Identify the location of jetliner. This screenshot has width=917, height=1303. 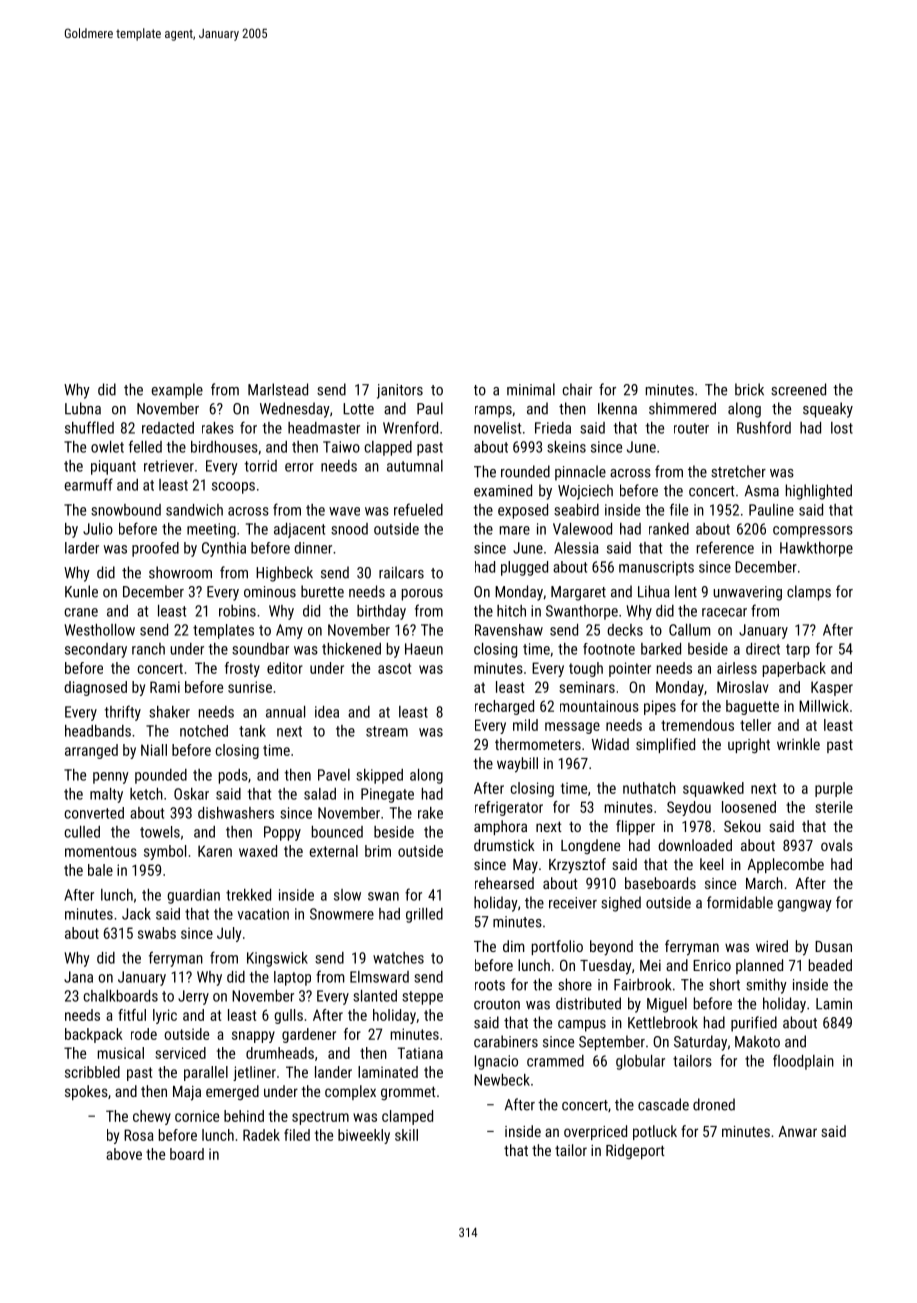
(254, 1073).
